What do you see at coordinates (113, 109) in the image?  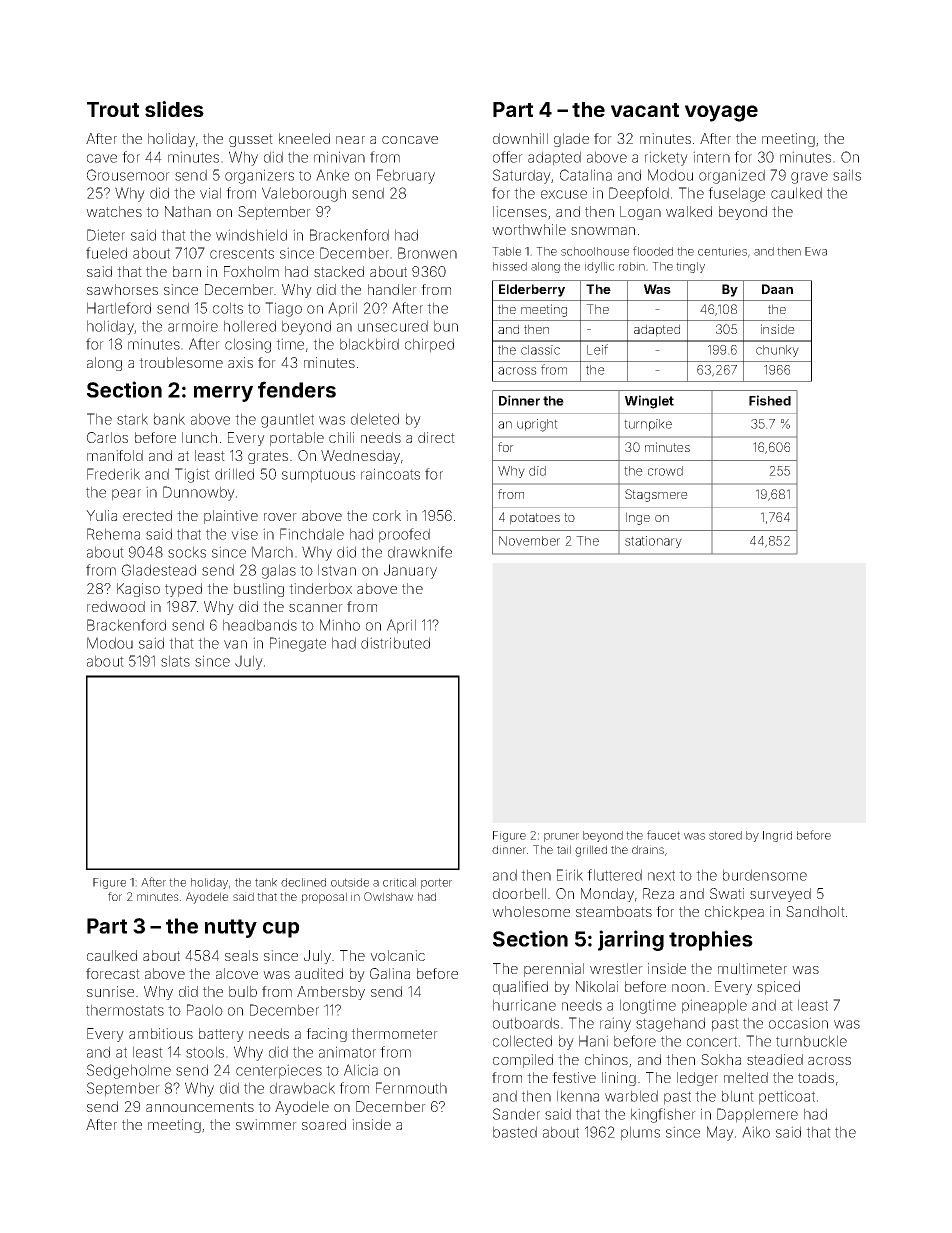 I see `Trout` at bounding box center [113, 109].
